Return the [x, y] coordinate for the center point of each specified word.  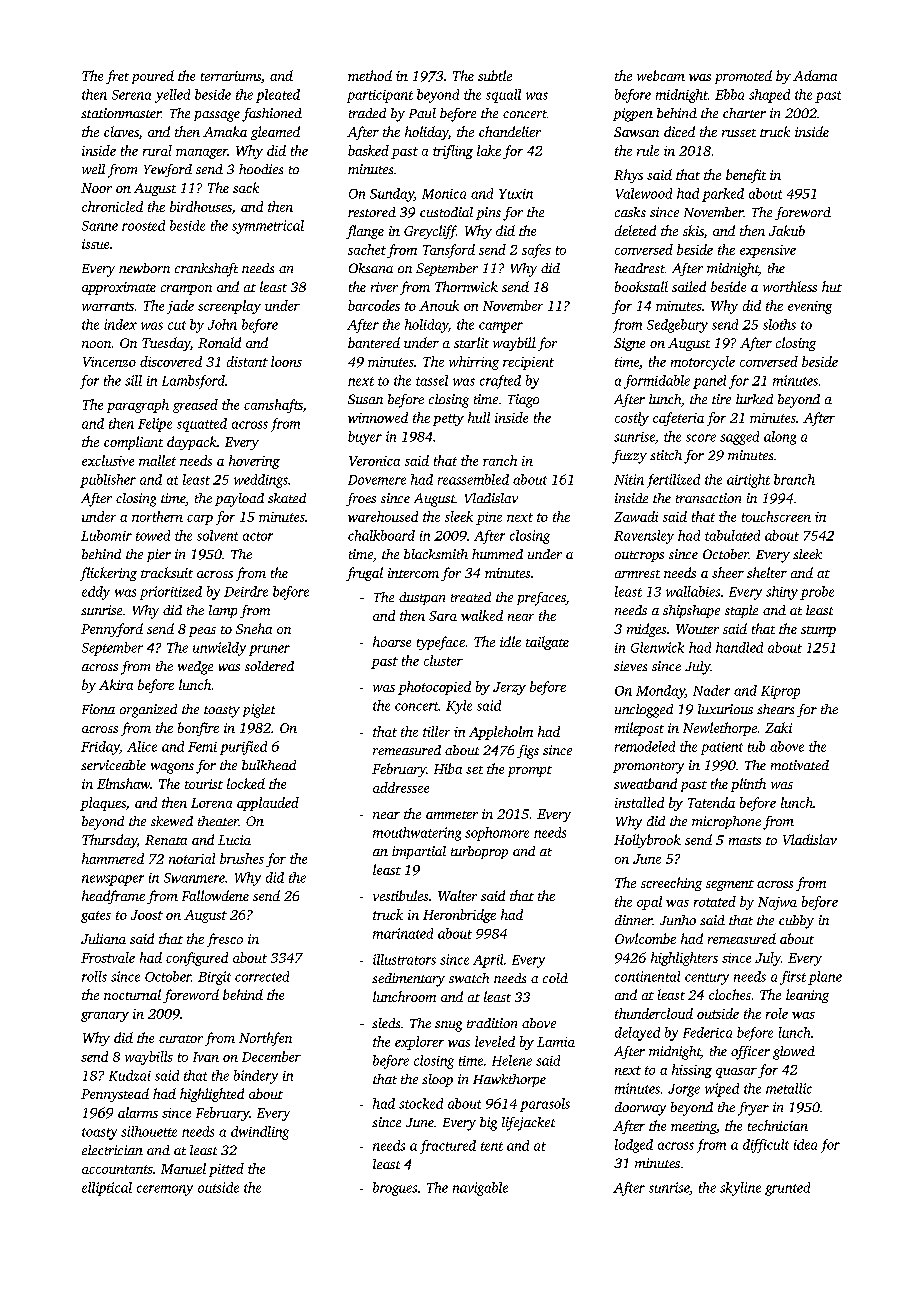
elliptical [107, 1189]
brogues [395, 1189]
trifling [453, 152]
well [93, 169]
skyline [740, 1189]
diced [679, 131]
